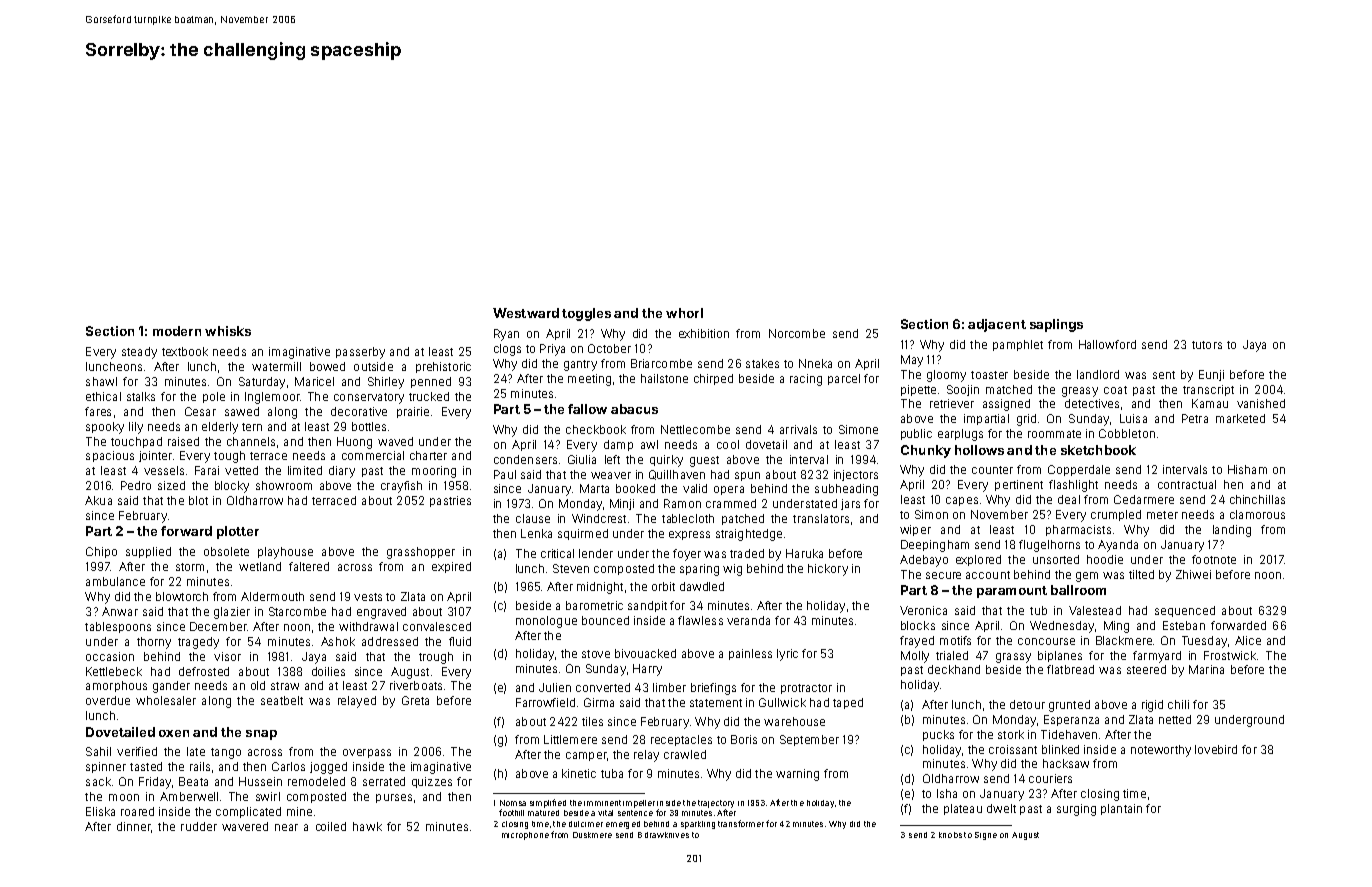 The height and width of the screenshot is (887, 1372). Describe the element at coordinates (1185, 611) in the screenshot. I see `sequenced` at that location.
